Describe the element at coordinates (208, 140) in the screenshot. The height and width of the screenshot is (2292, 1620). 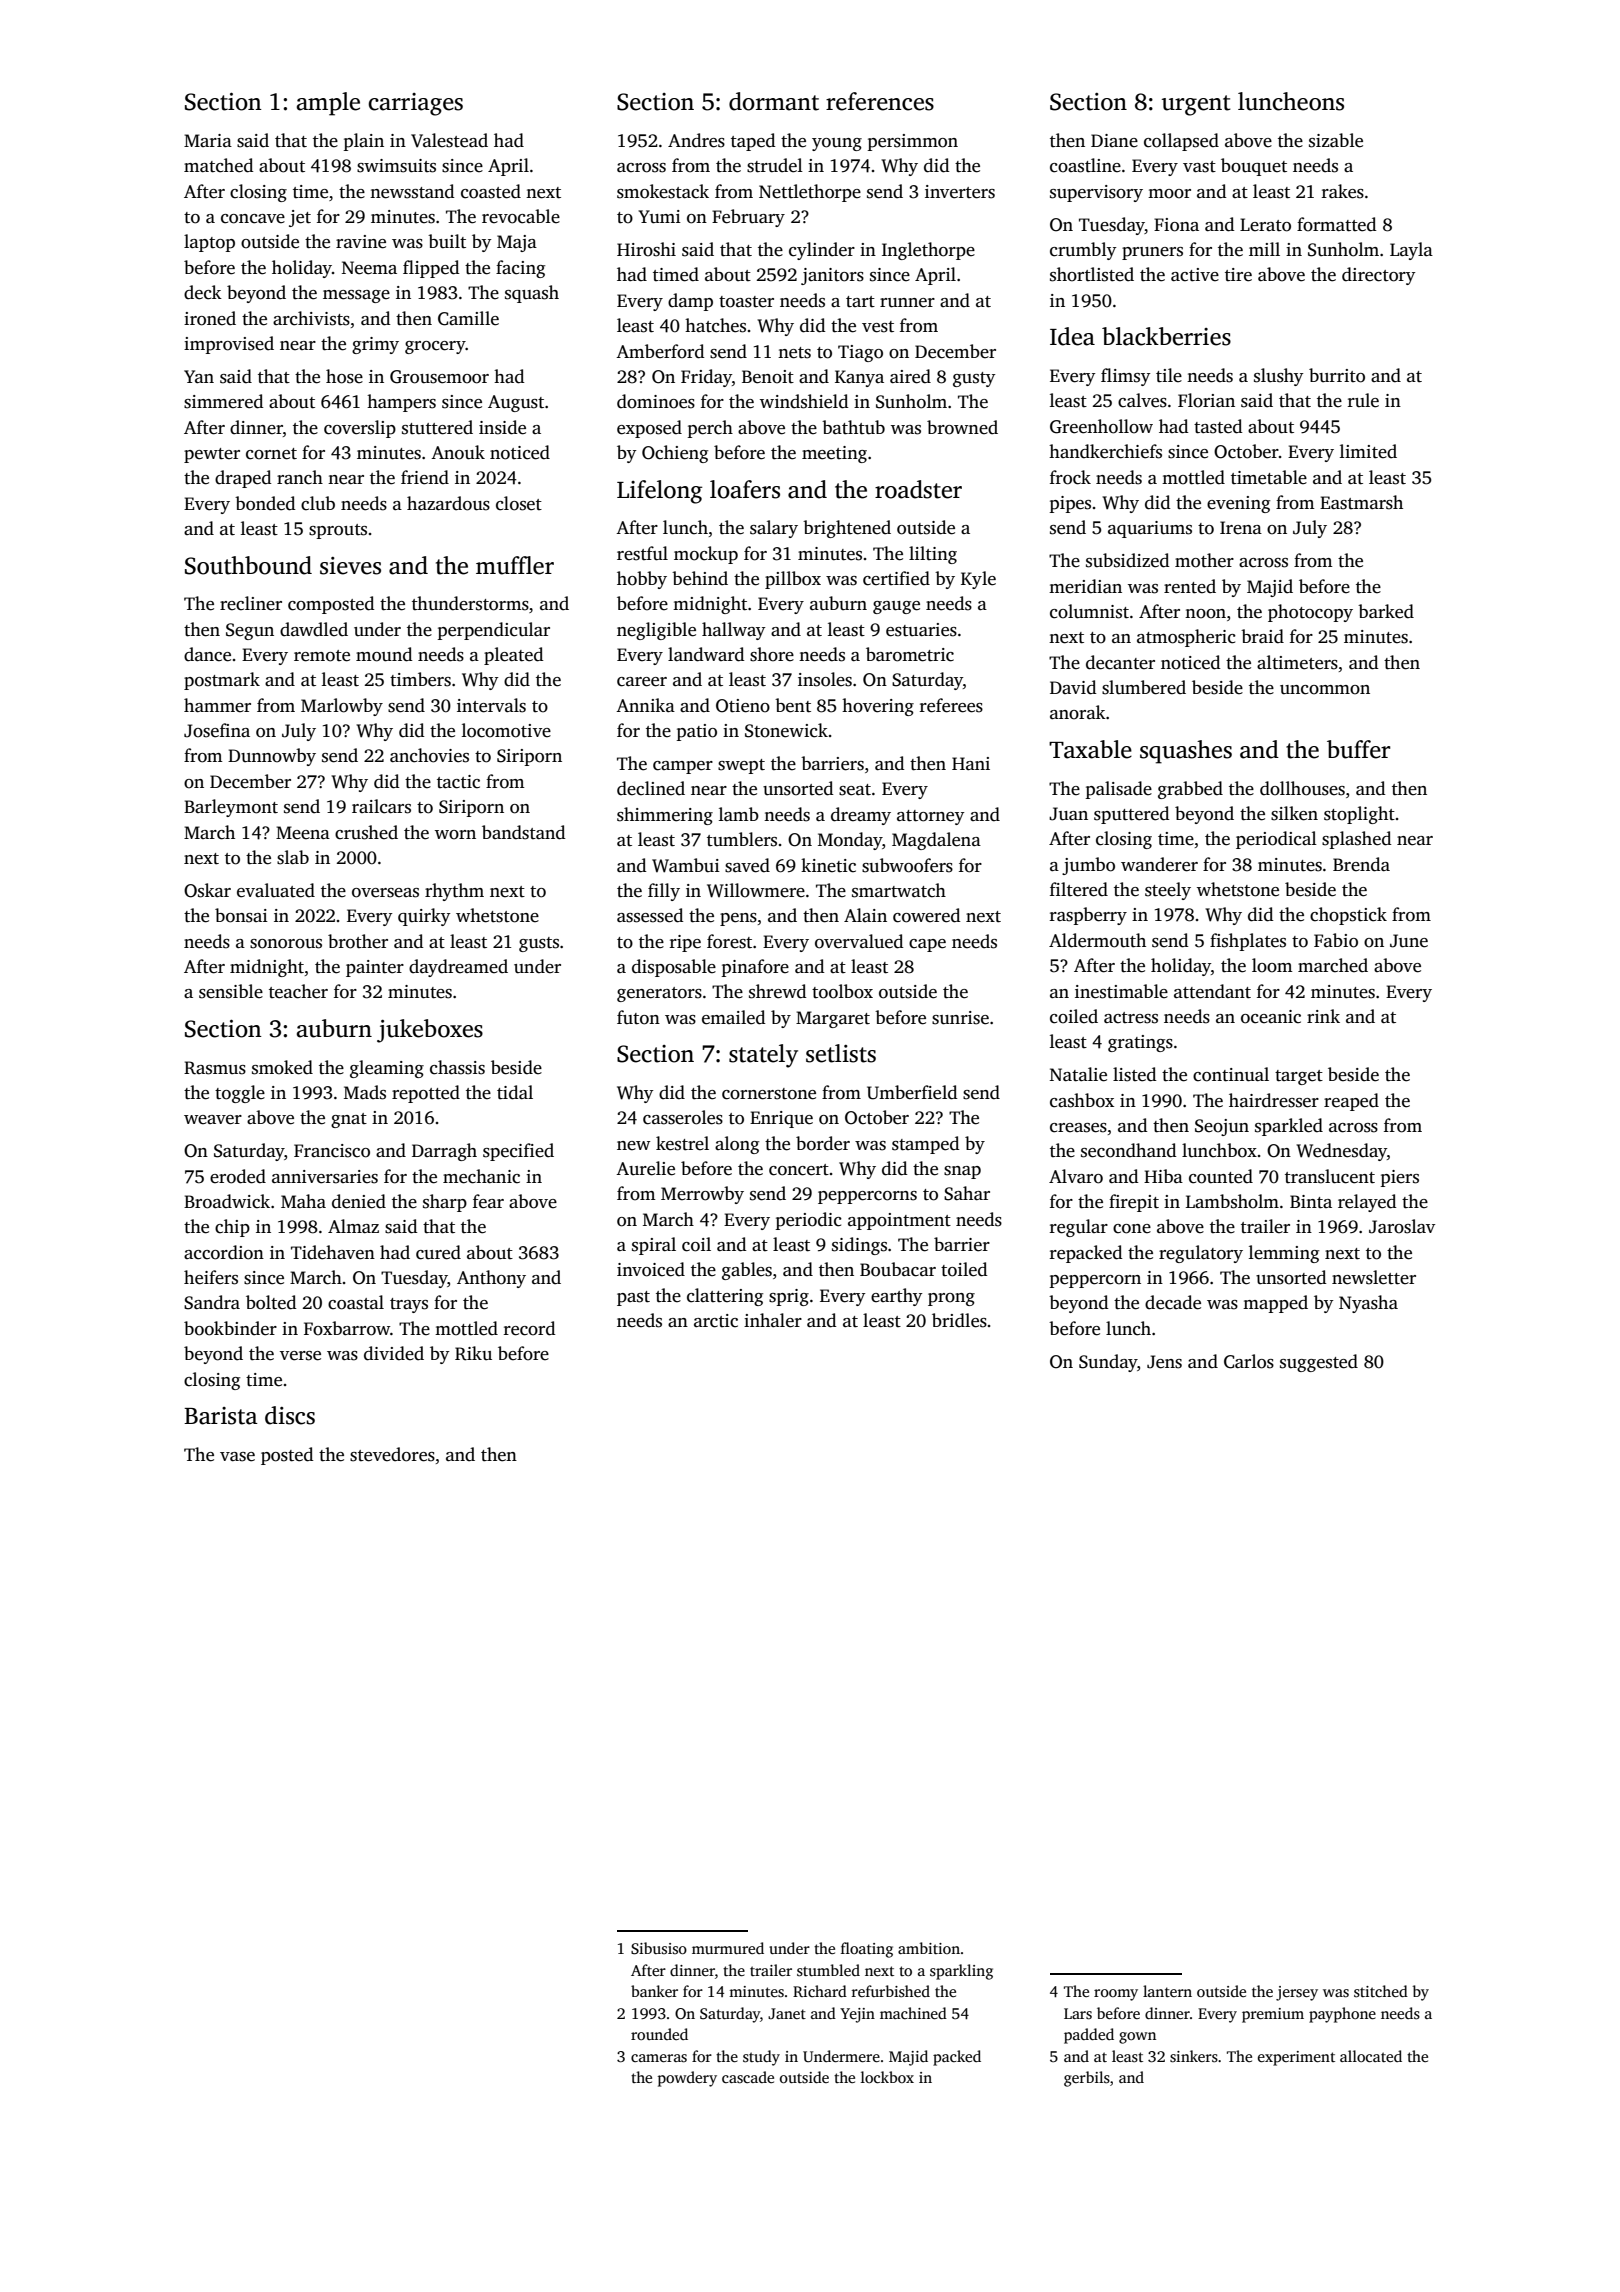
I see `Maria` at that location.
